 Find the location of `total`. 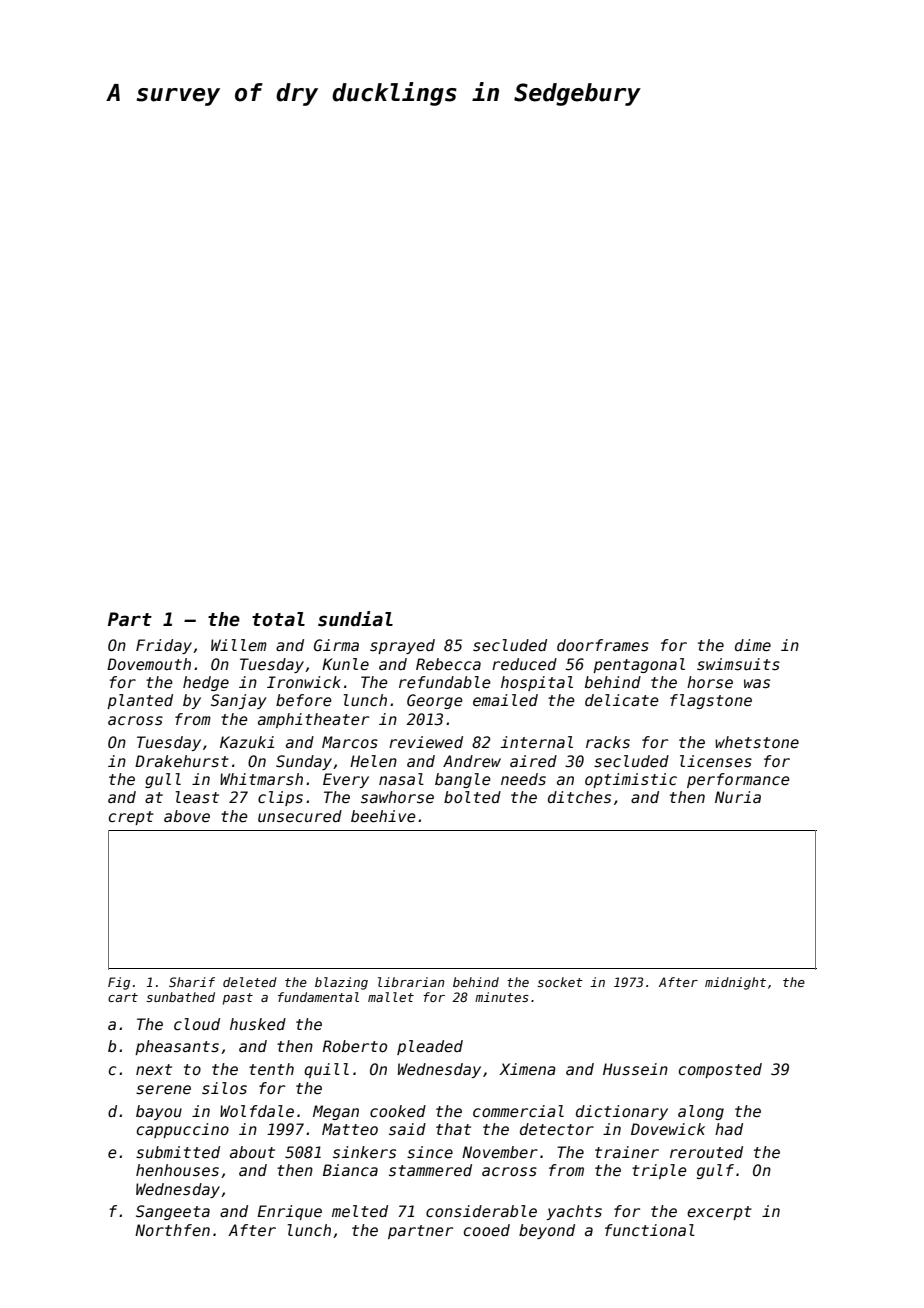

total is located at coordinates (278, 619).
